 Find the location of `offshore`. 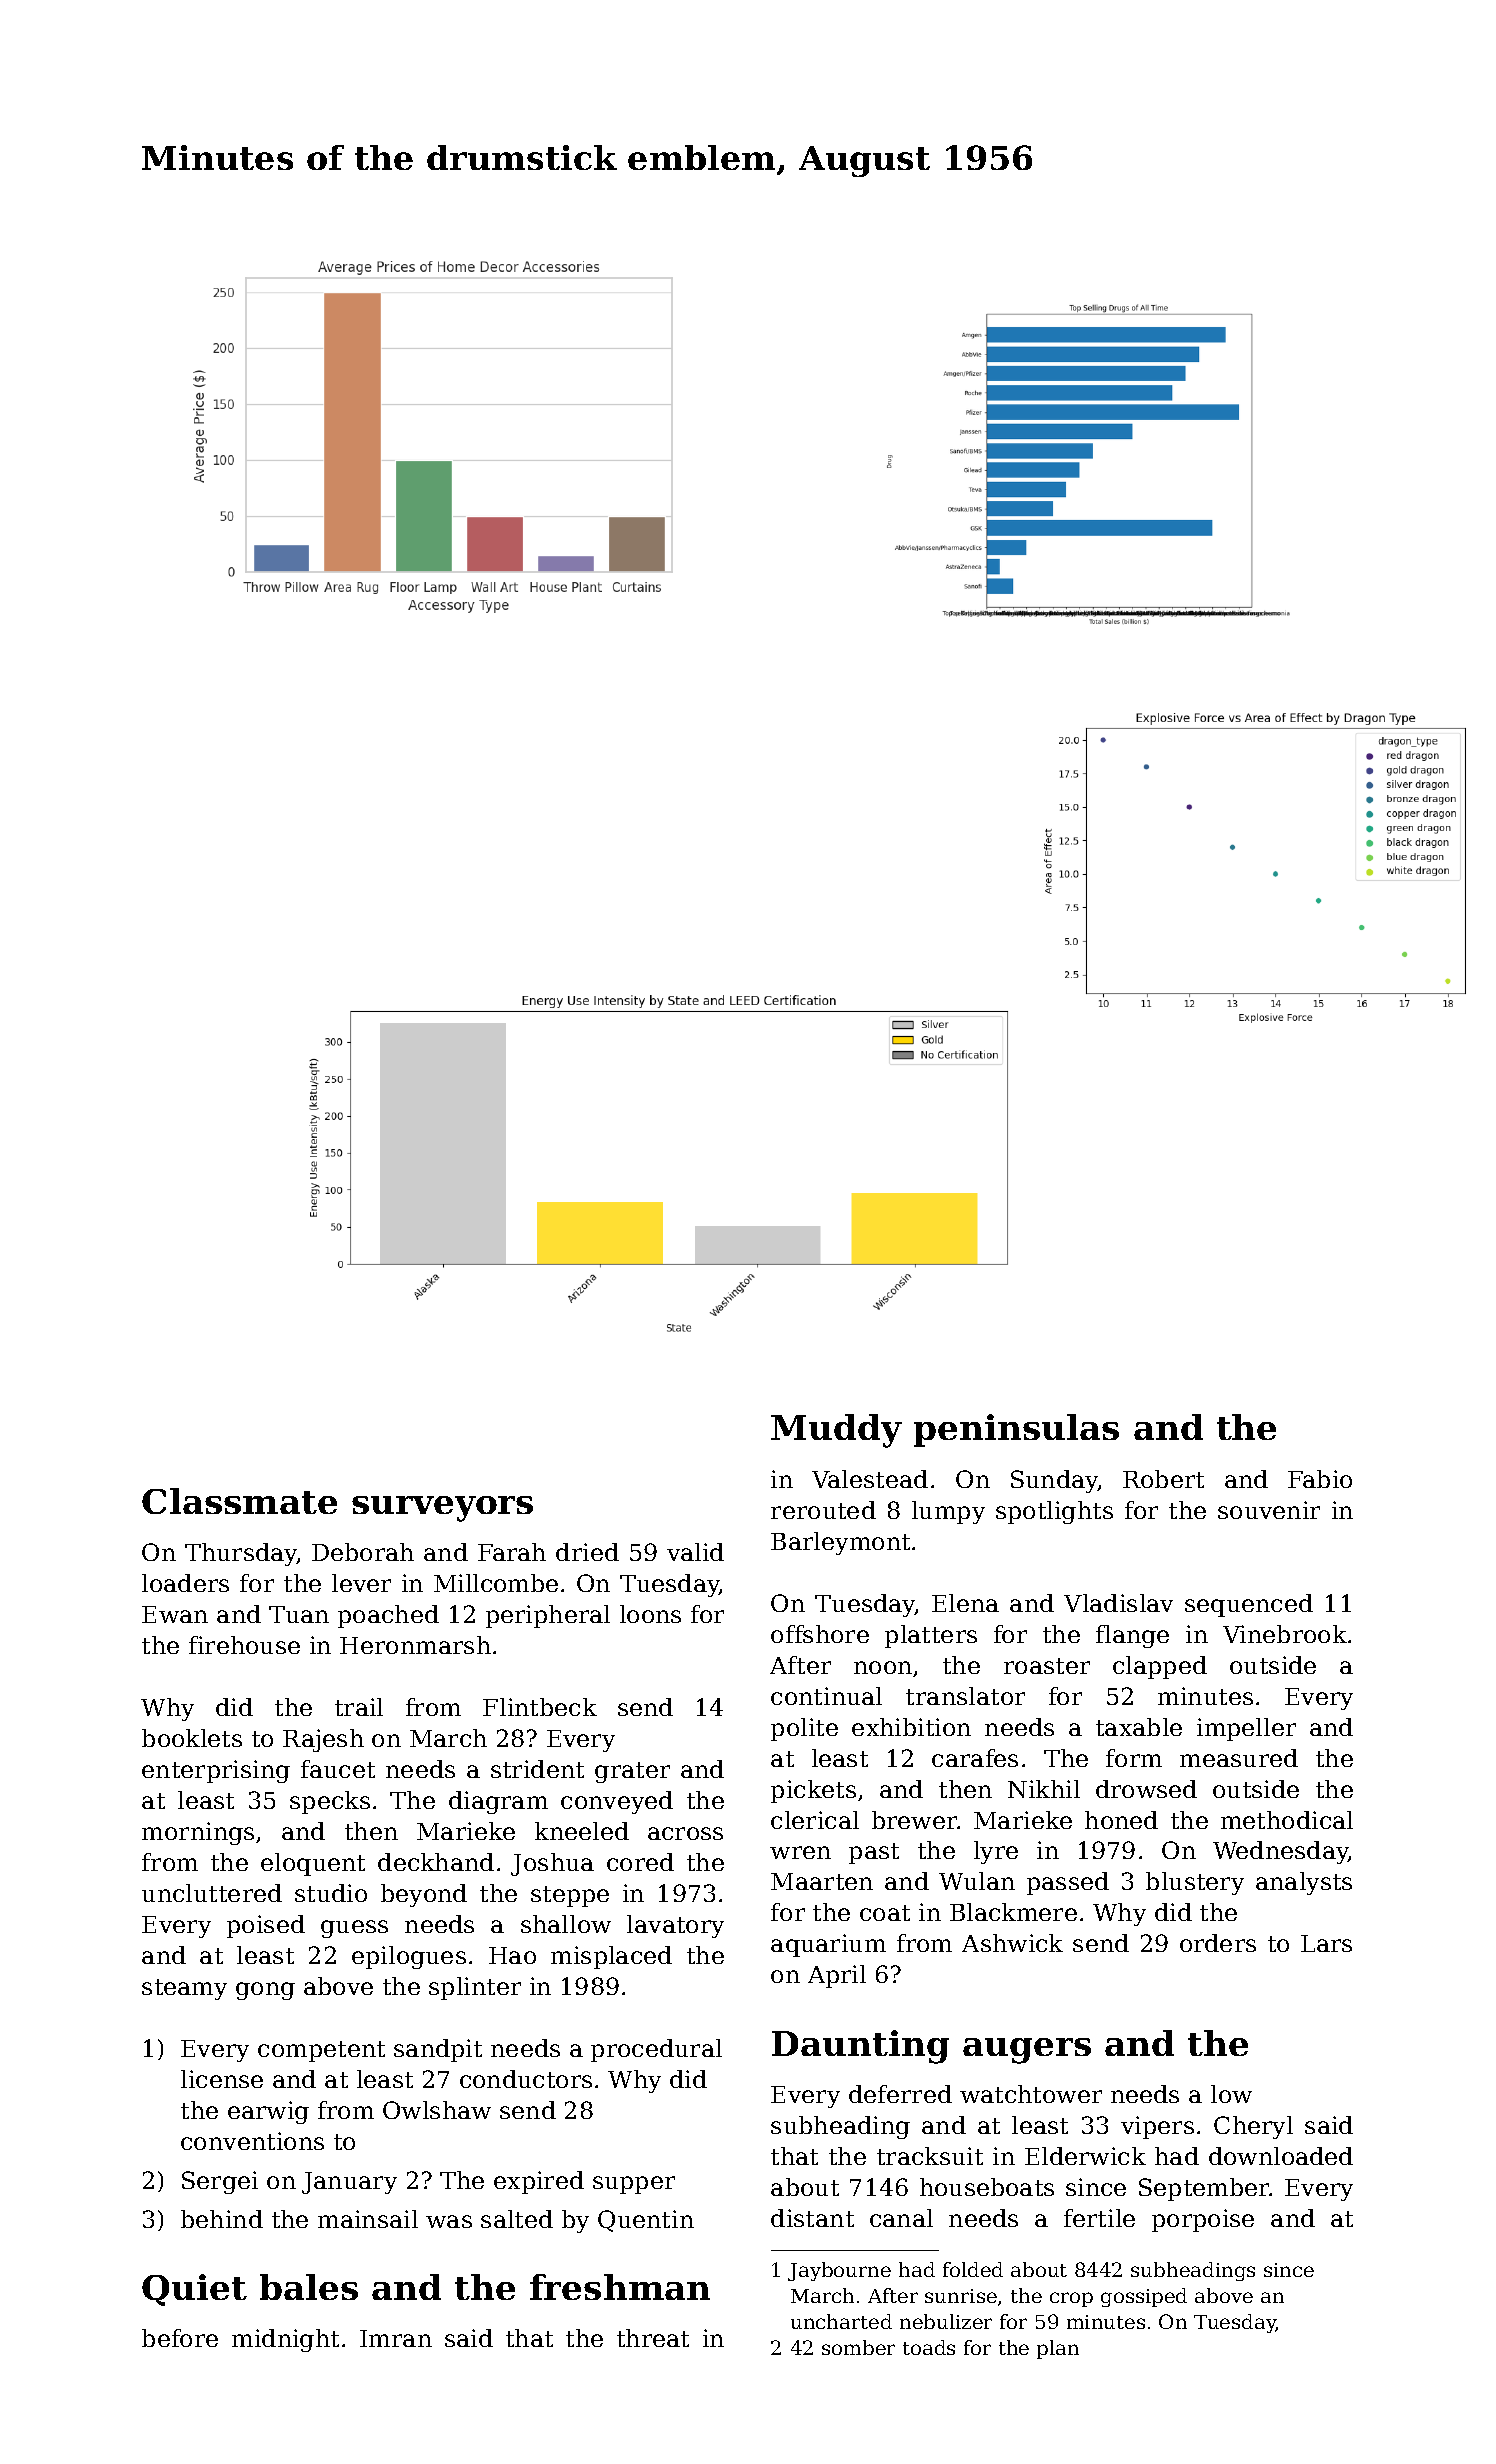

offshore is located at coordinates (820, 1634).
